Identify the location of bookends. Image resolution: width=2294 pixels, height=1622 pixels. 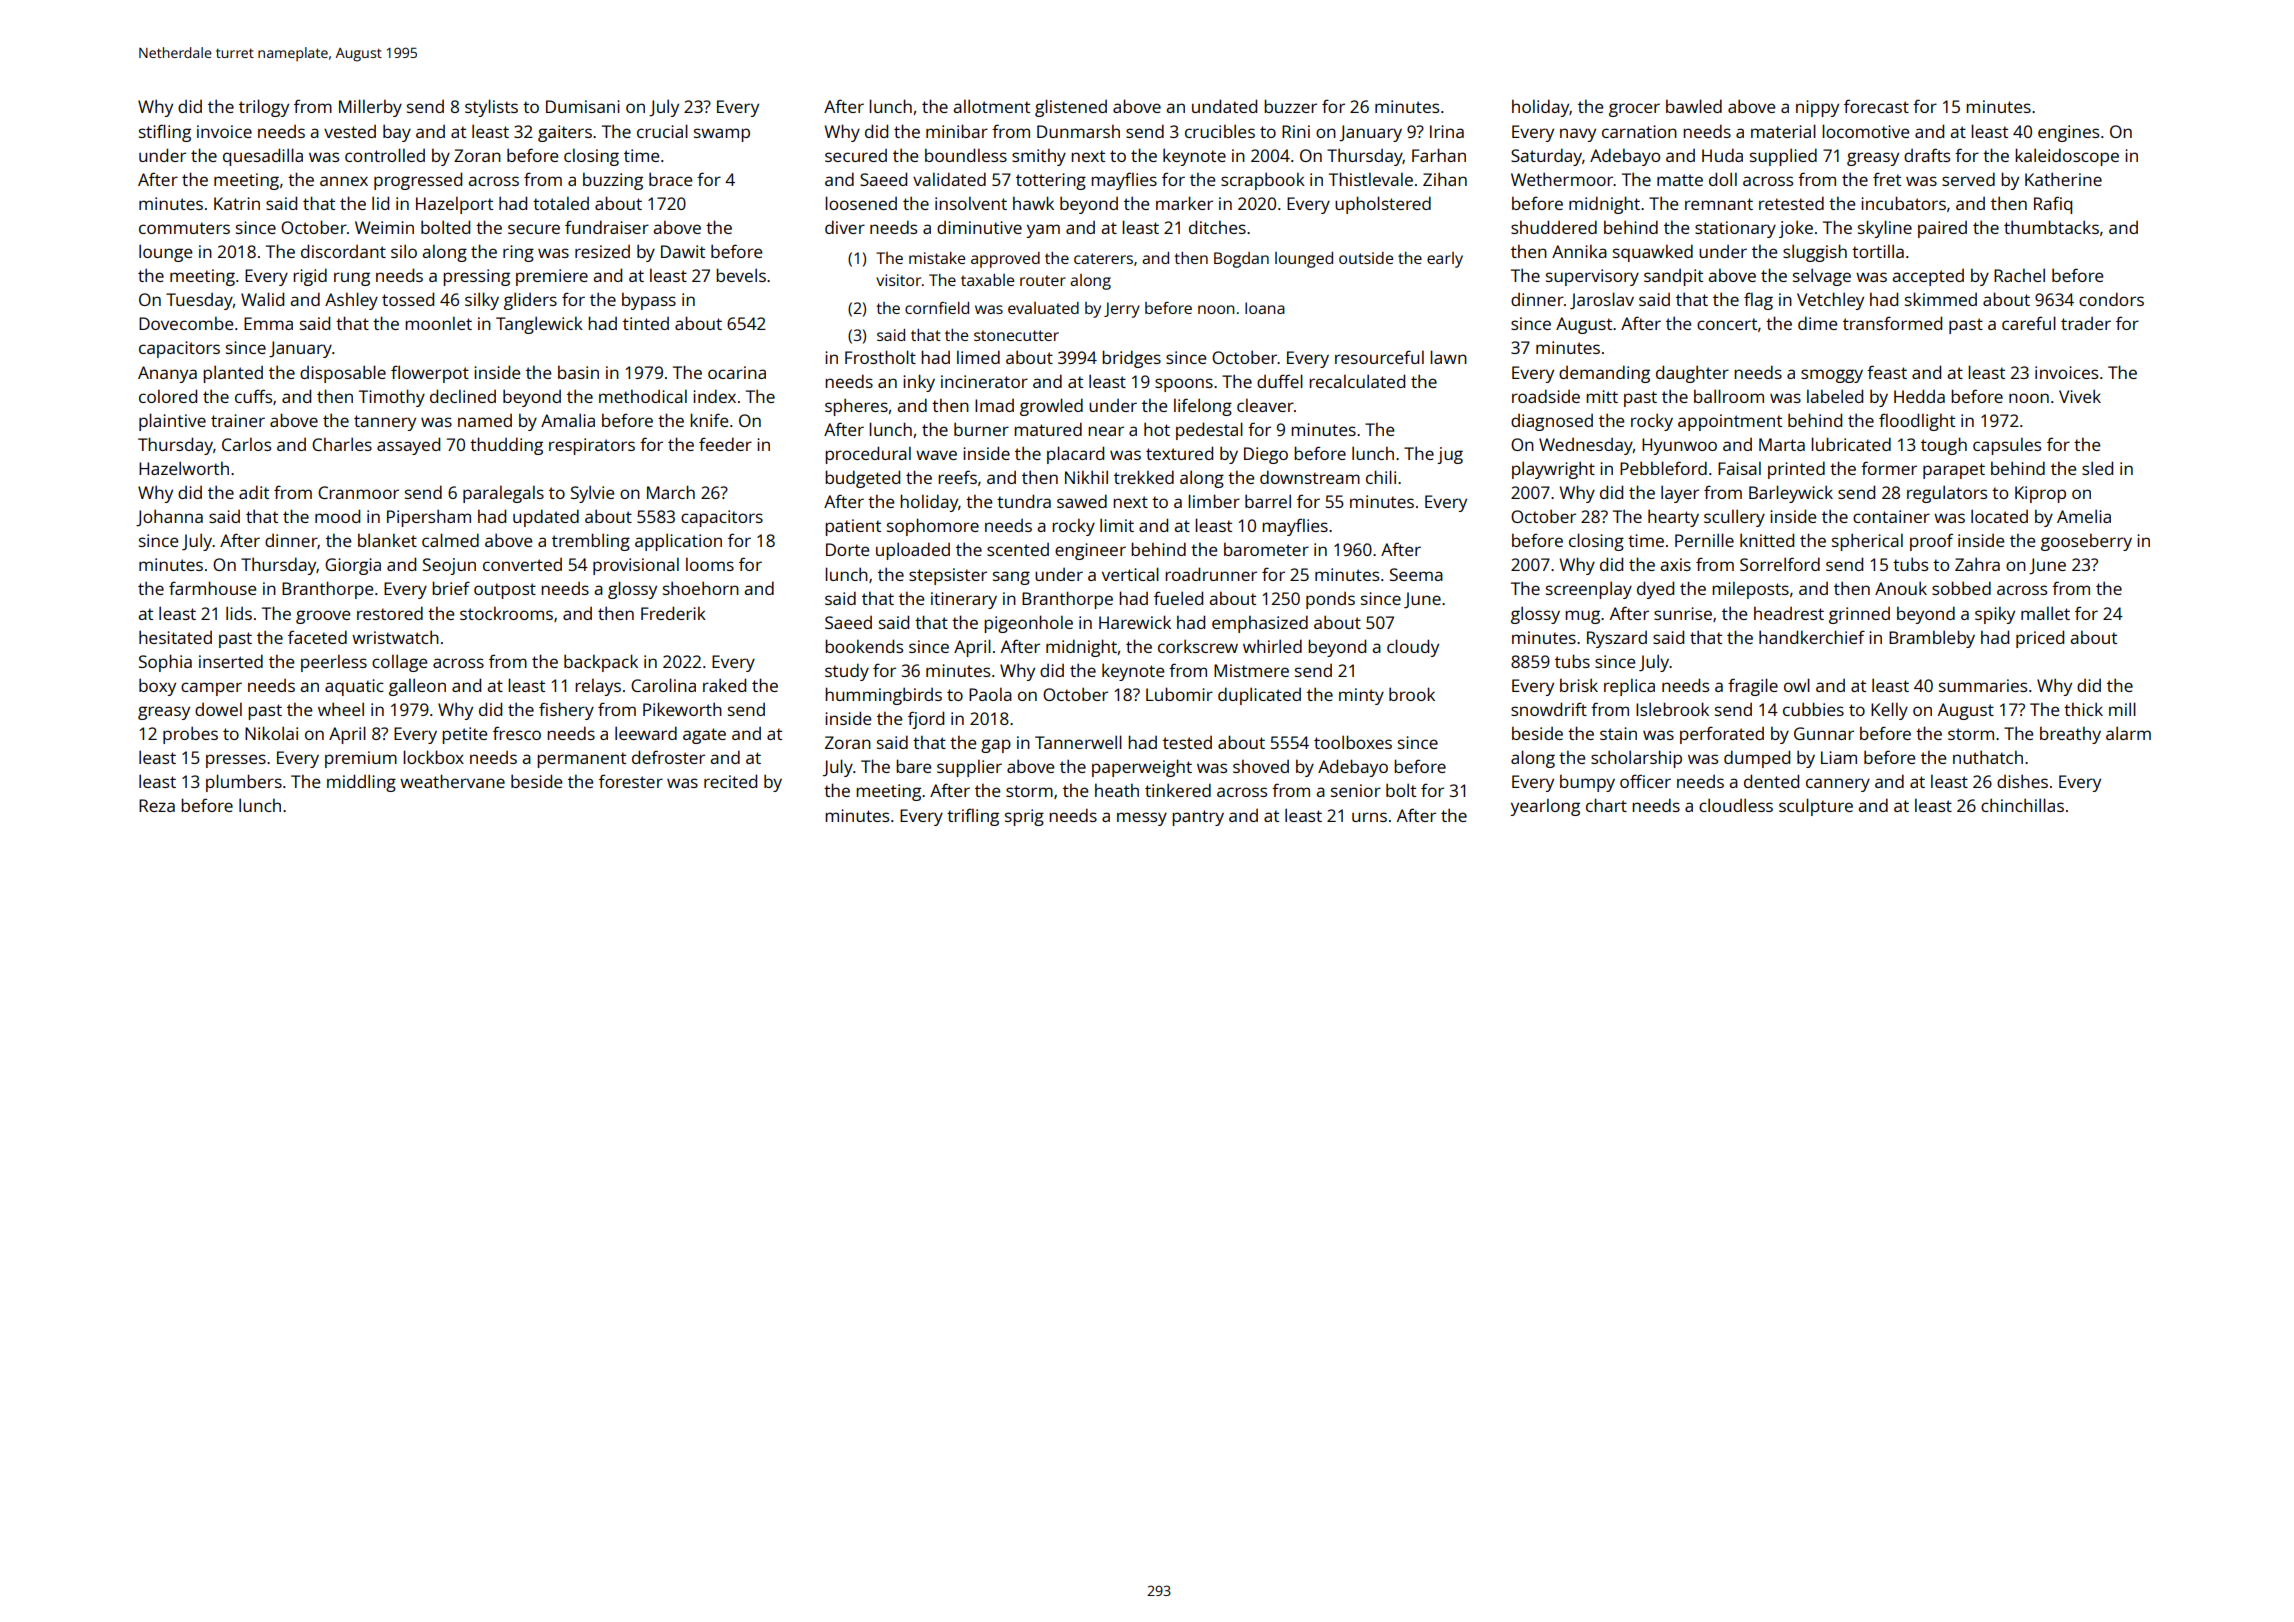
(864, 646).
